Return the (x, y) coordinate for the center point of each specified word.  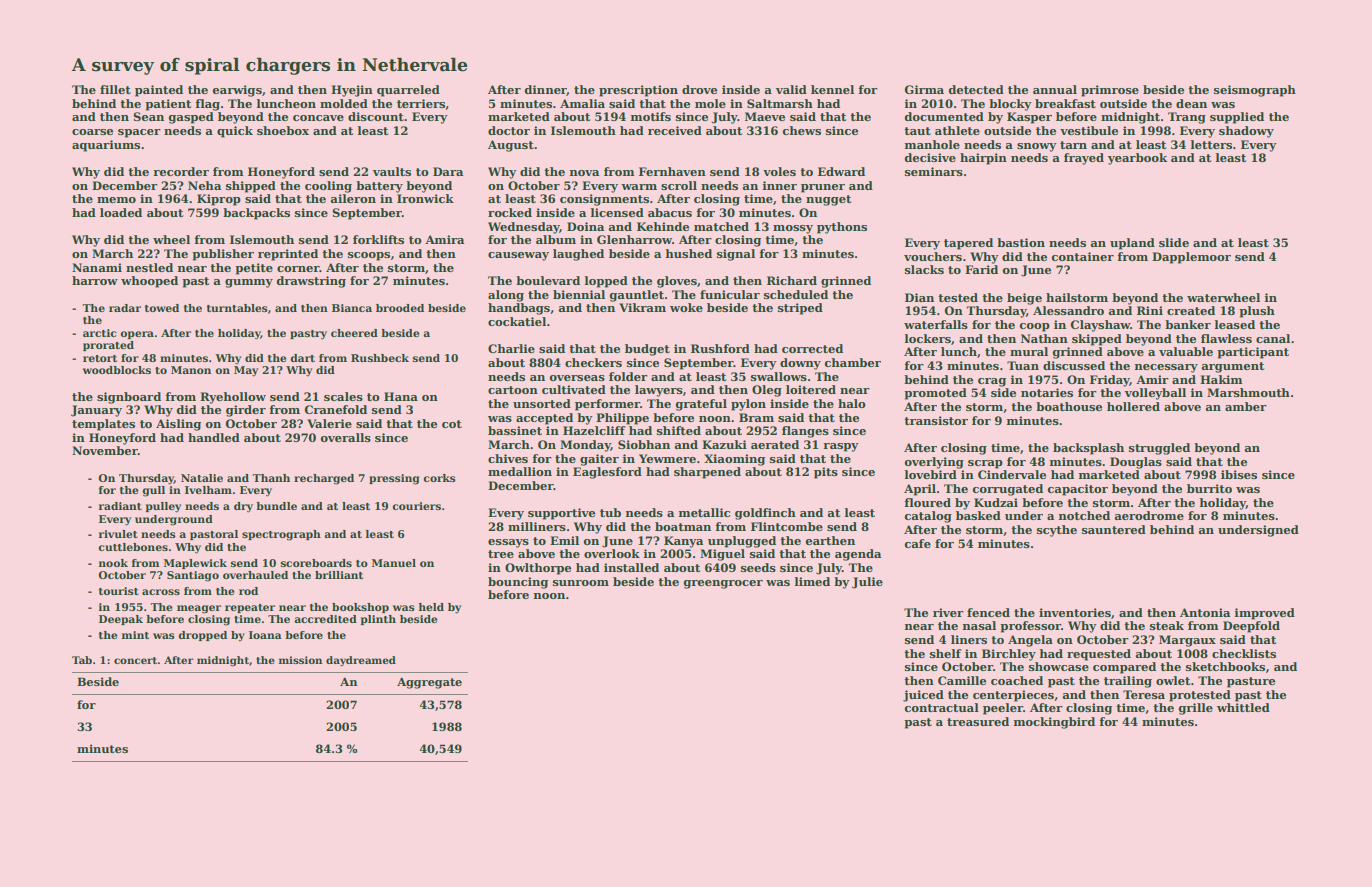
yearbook (1137, 159)
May (246, 371)
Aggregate (429, 683)
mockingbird (1054, 723)
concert (135, 660)
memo (116, 200)
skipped (1097, 340)
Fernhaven (672, 171)
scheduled (796, 294)
